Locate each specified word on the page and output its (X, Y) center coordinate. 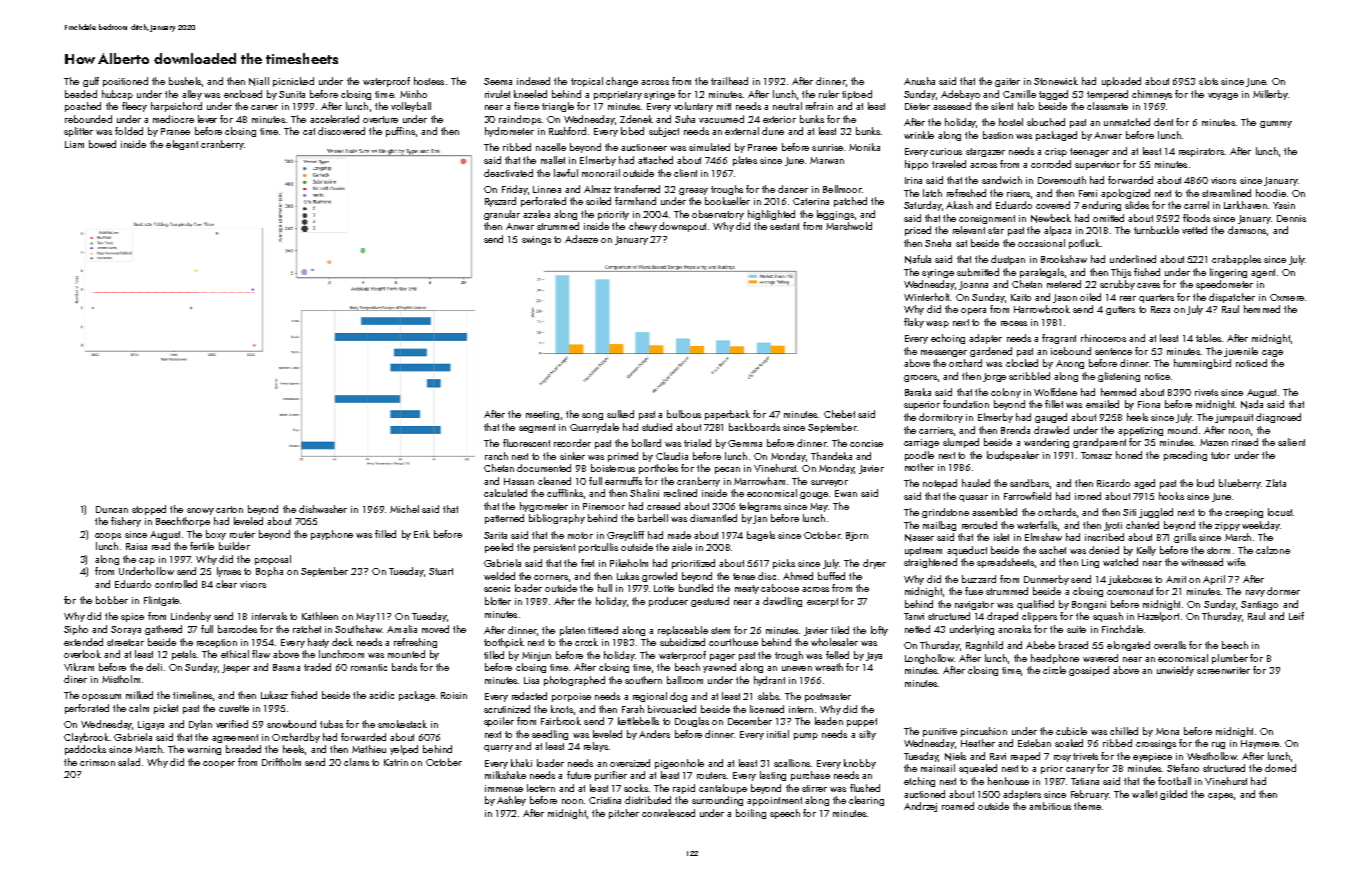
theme (1087, 806)
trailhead (729, 81)
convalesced (668, 813)
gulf (91, 82)
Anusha (919, 81)
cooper (219, 764)
